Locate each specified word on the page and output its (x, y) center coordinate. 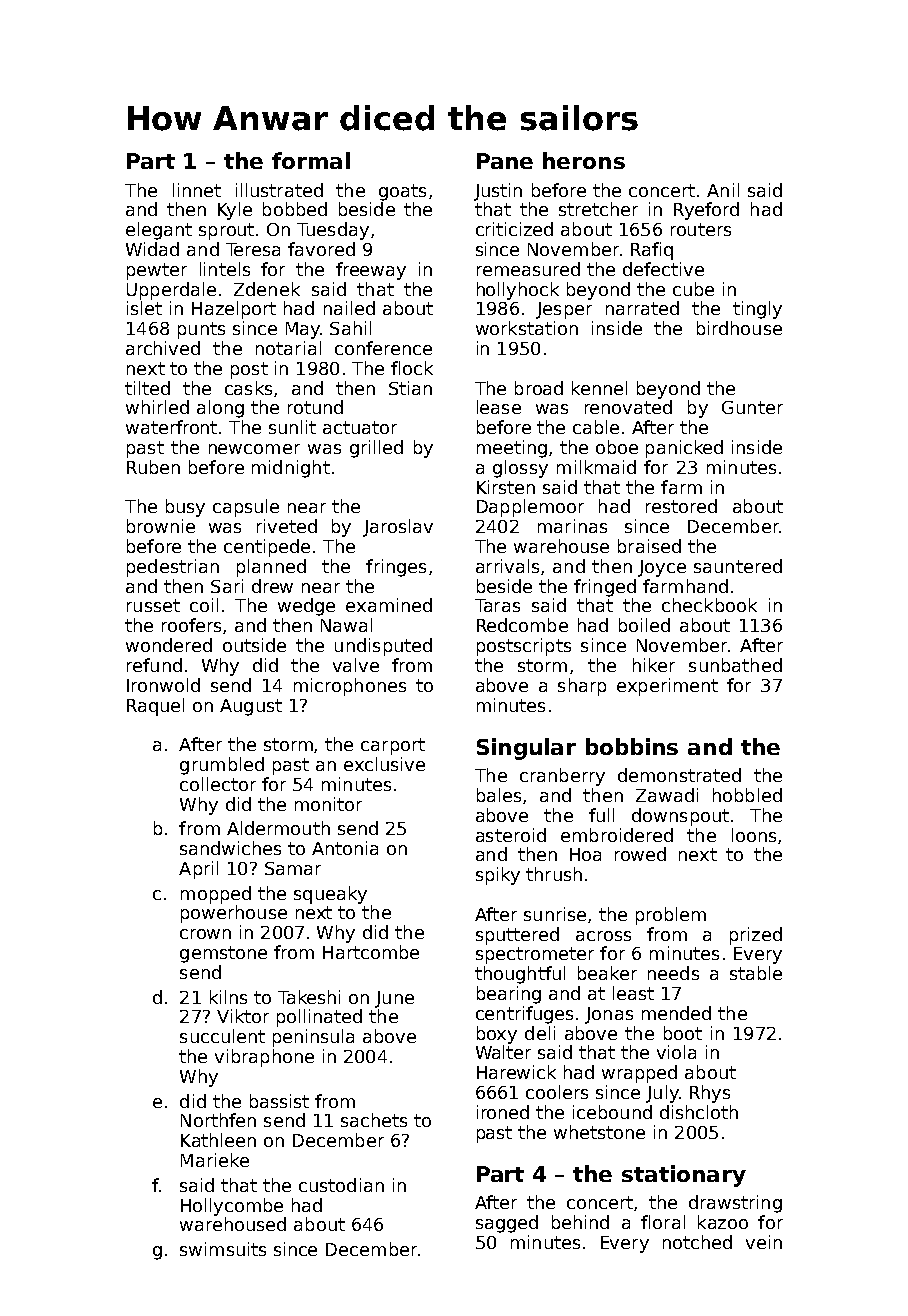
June (394, 999)
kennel (599, 388)
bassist (279, 1101)
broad (539, 388)
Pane (505, 161)
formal (311, 160)
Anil (723, 190)
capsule (246, 508)
